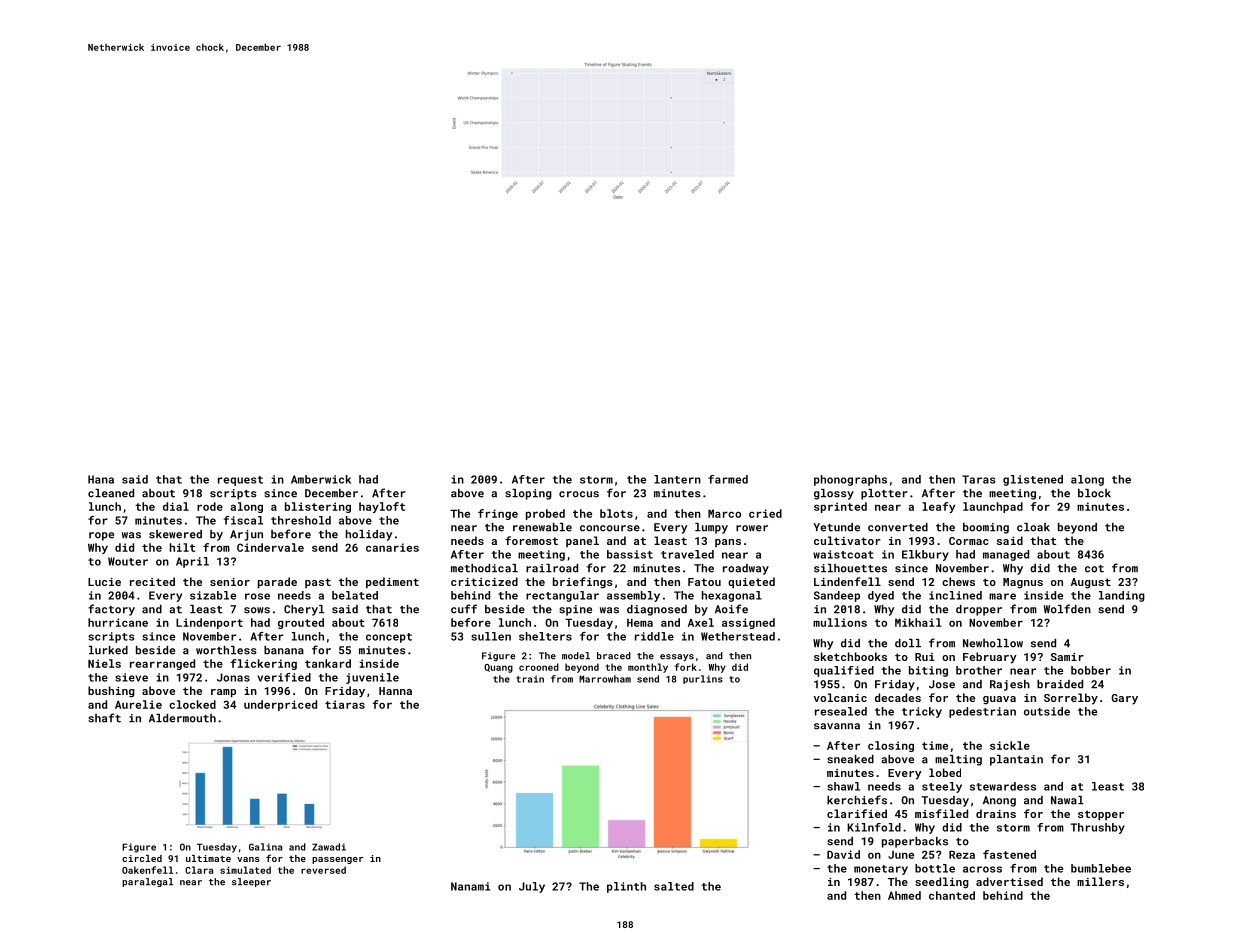  What do you see at coordinates (765, 513) in the screenshot?
I see `cried` at bounding box center [765, 513].
